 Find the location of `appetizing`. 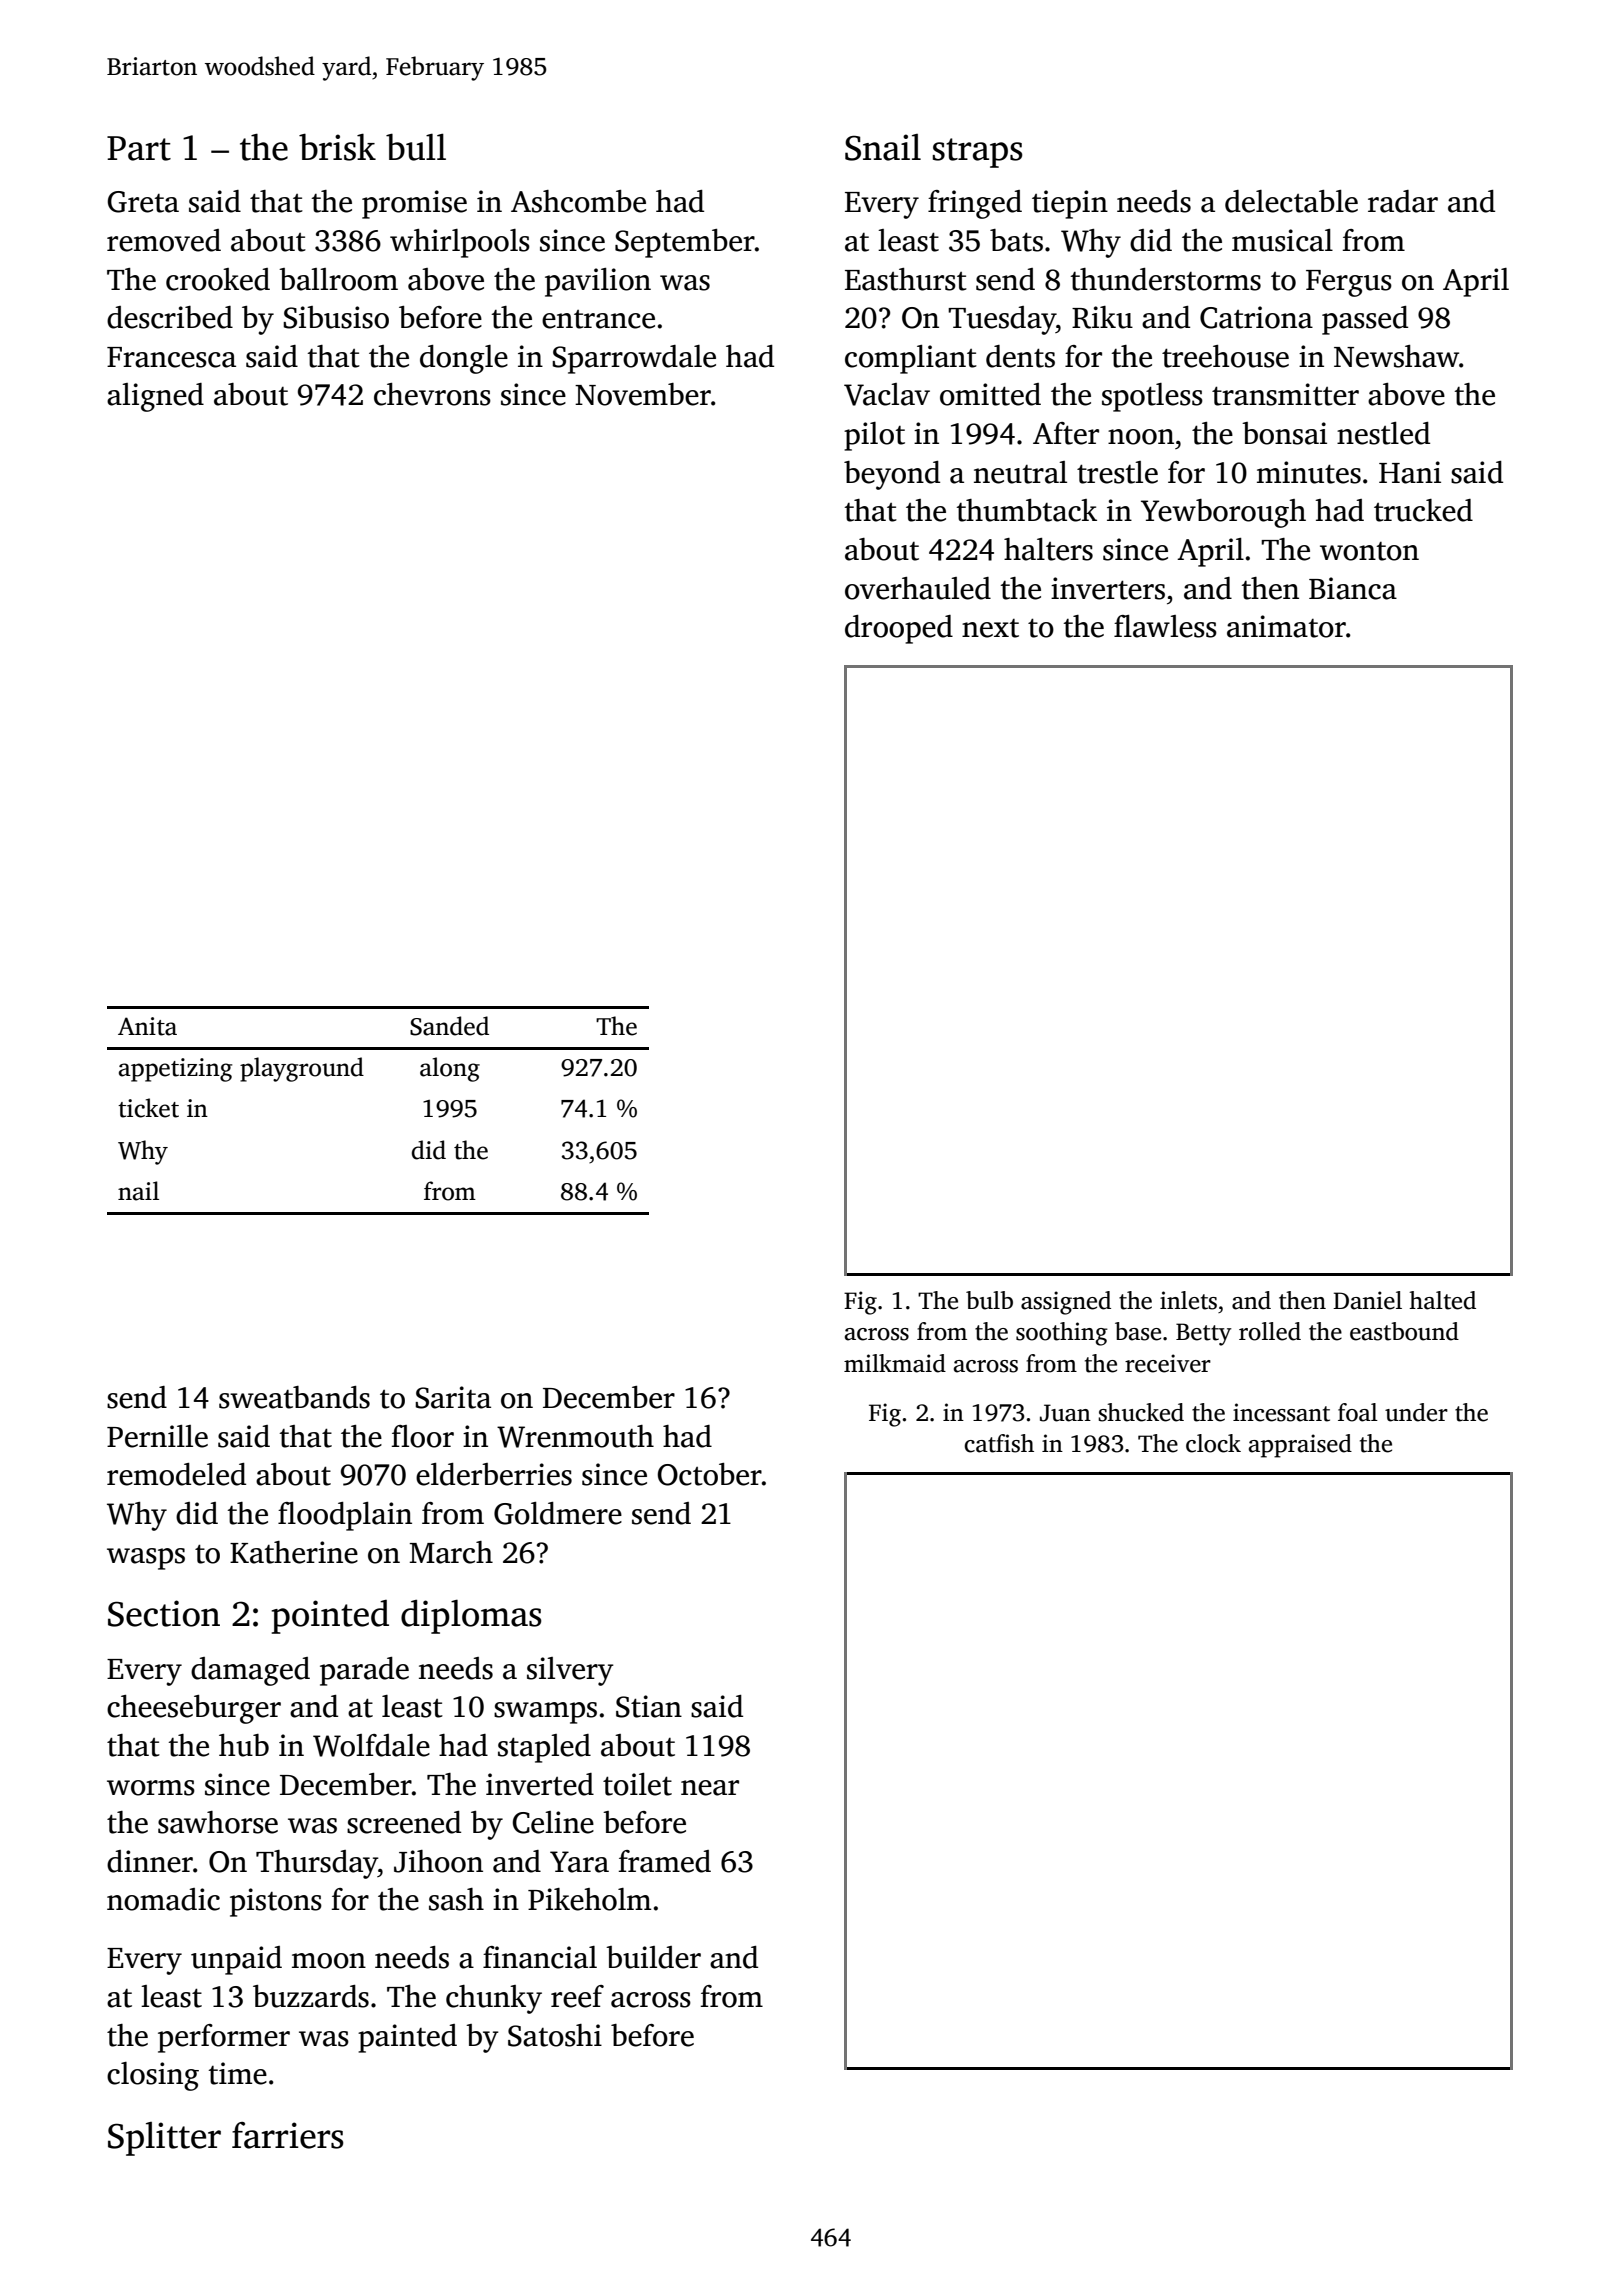

appetizing is located at coordinates (175, 1070).
